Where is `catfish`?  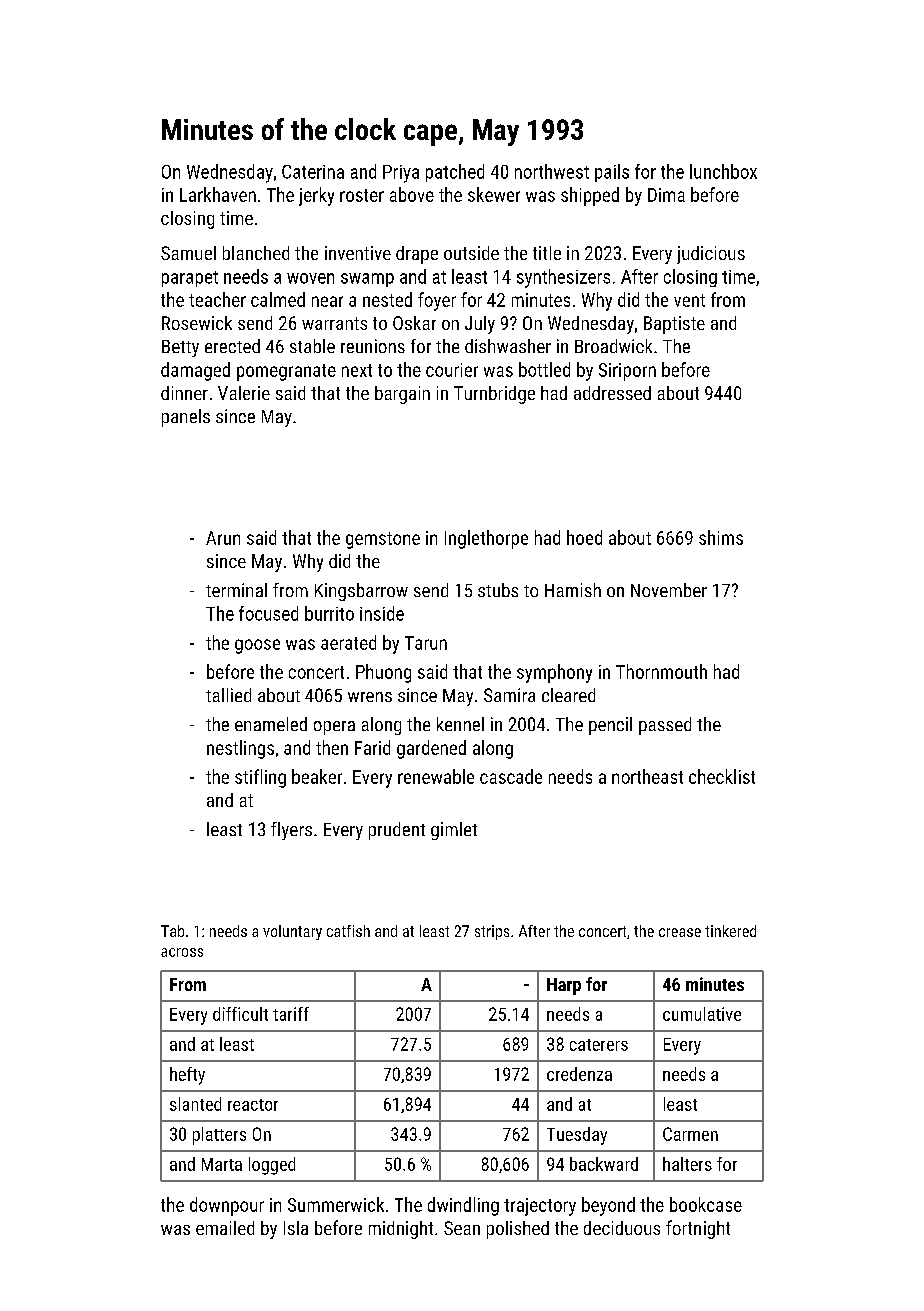 catfish is located at coordinates (348, 931).
